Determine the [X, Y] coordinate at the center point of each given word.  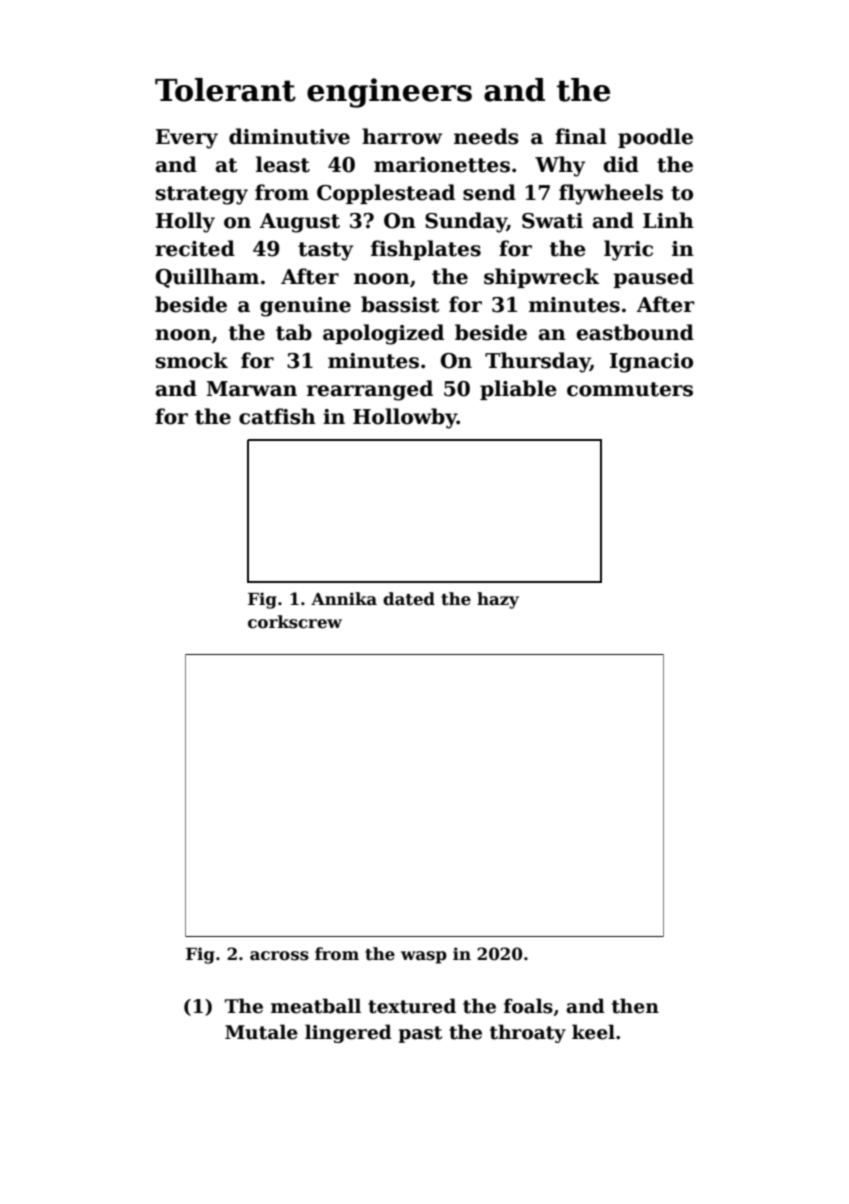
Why [560, 166]
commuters [630, 389]
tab [294, 332]
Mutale [261, 1032]
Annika [344, 599]
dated [409, 599]
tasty [326, 251]
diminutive [289, 136]
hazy [498, 600]
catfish [277, 416]
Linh [668, 220]
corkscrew [295, 622]
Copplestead [386, 194]
